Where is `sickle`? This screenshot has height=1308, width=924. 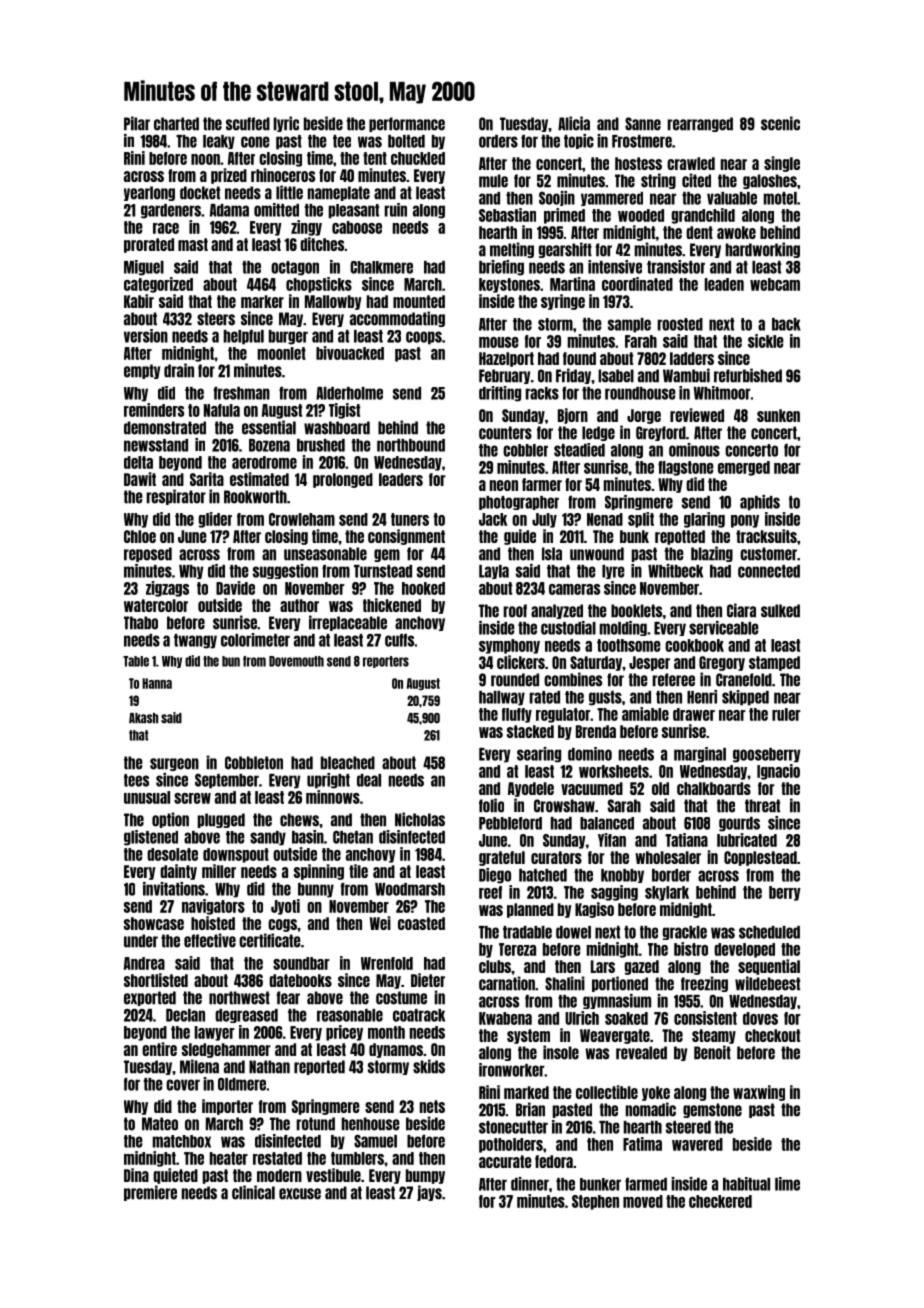 sickle is located at coordinates (766, 341).
